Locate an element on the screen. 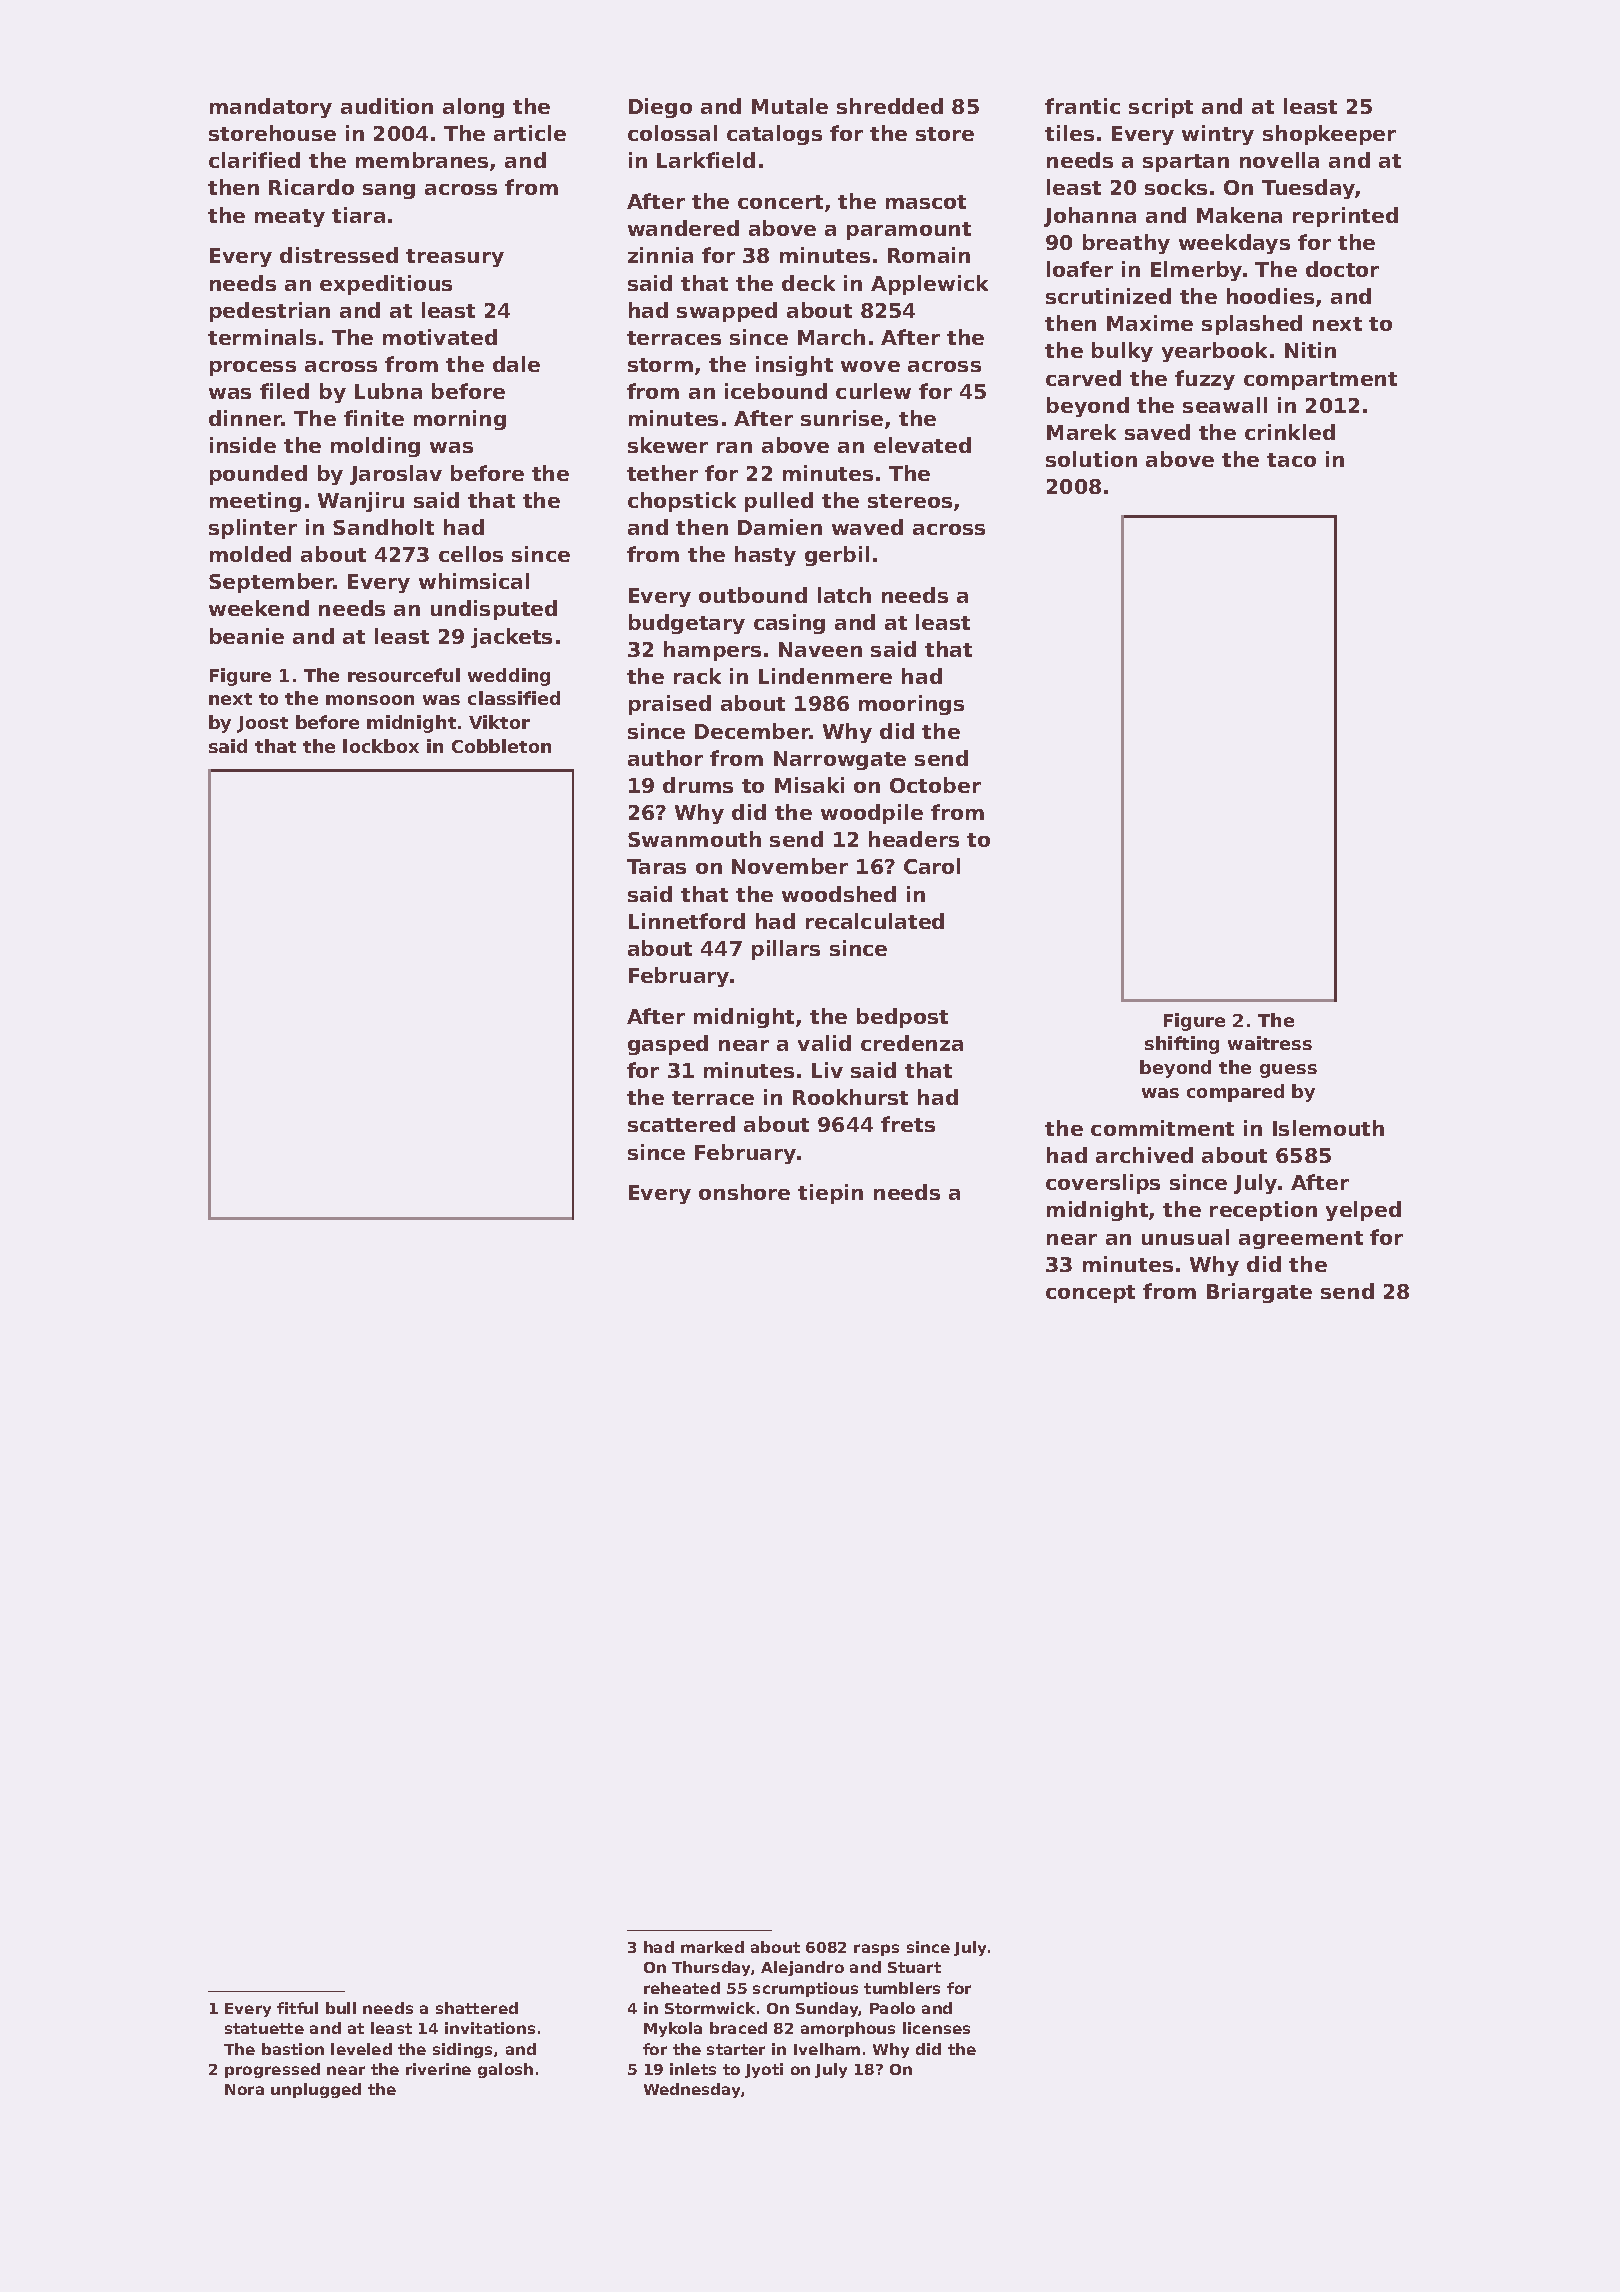 The height and width of the screenshot is (2292, 1620). Wednesday is located at coordinates (692, 2090).
